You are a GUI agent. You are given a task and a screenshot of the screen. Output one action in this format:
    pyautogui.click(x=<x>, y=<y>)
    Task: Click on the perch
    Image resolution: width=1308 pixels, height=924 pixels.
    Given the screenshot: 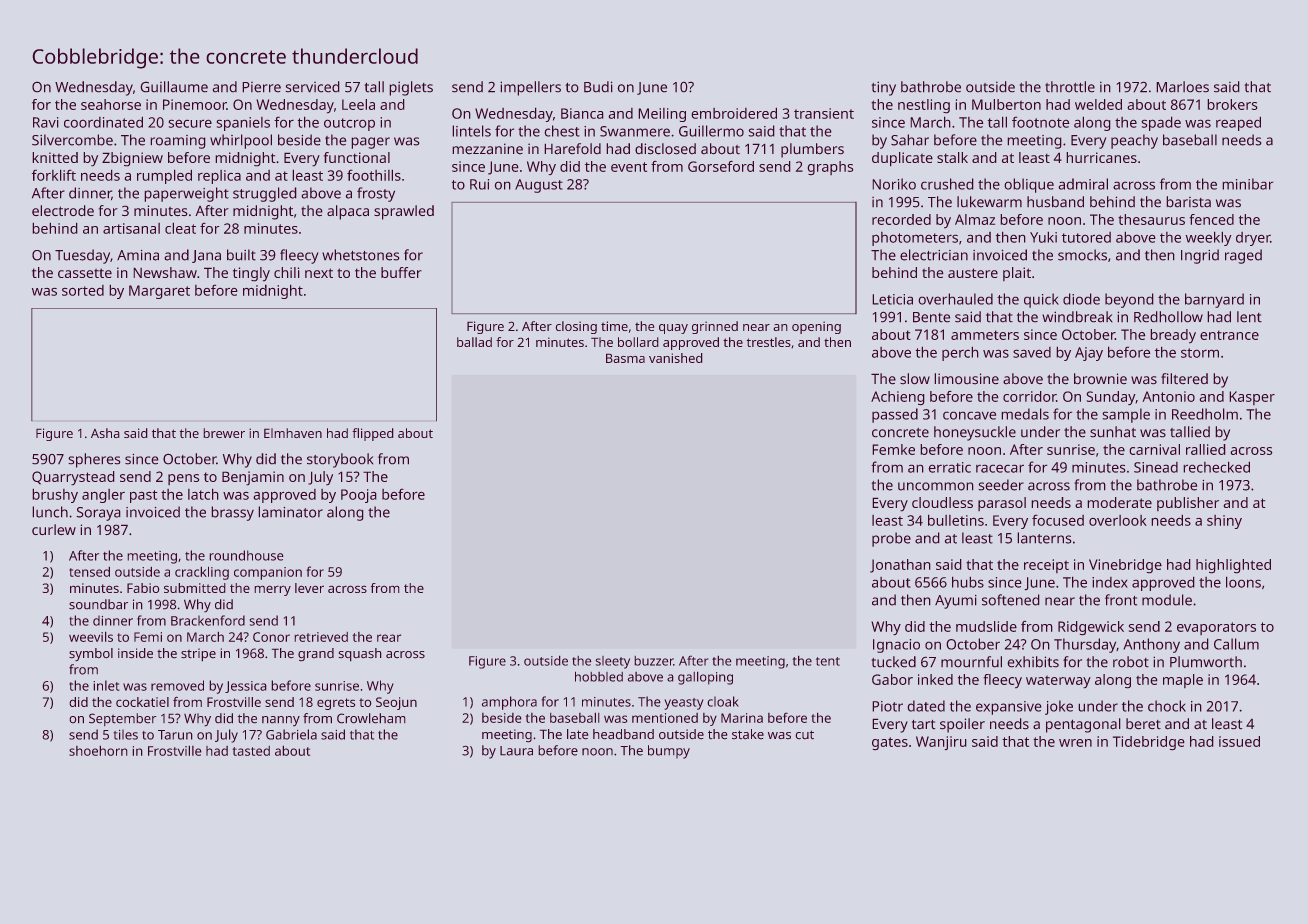 What is the action you would take?
    pyautogui.click(x=960, y=354)
